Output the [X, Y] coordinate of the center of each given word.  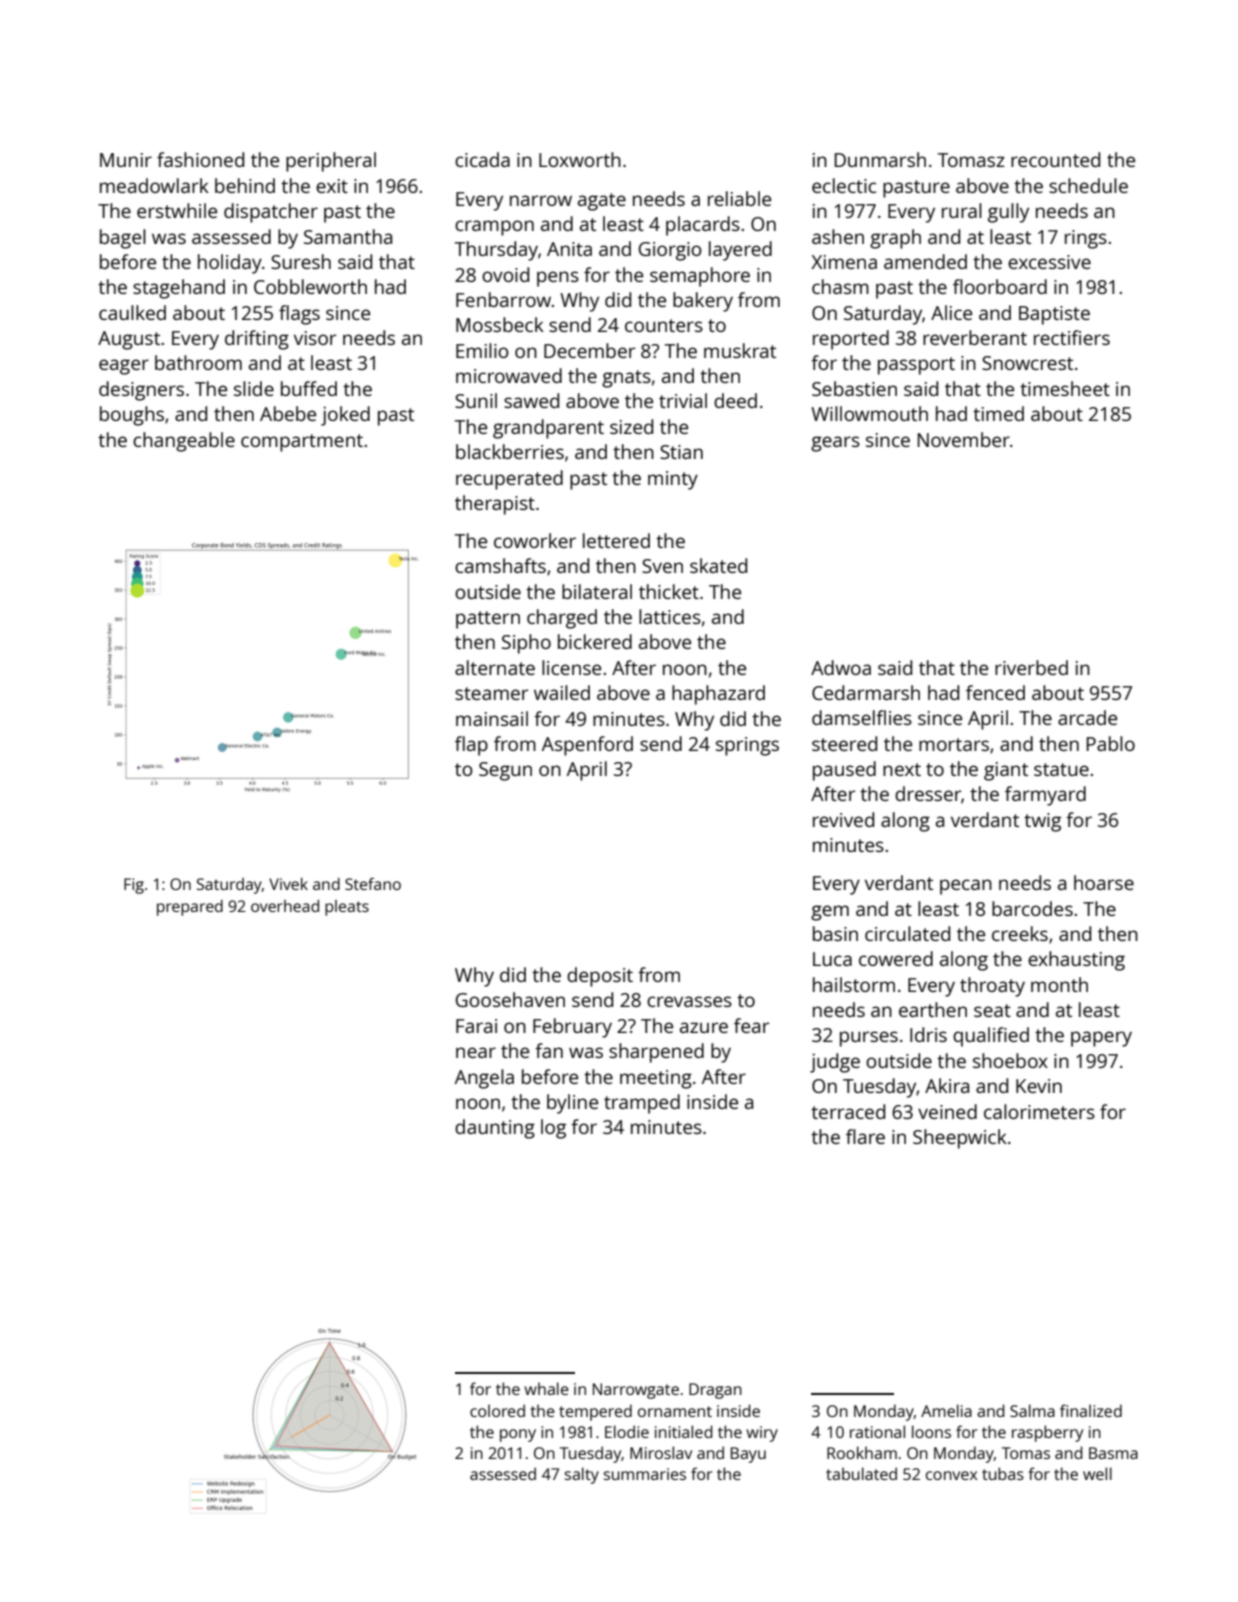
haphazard [718, 695]
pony [518, 1435]
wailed [562, 692]
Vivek [288, 884]
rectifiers [1072, 337]
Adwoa [841, 667]
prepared [190, 908]
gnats [626, 379]
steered [844, 743]
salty [582, 1475]
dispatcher [271, 213]
